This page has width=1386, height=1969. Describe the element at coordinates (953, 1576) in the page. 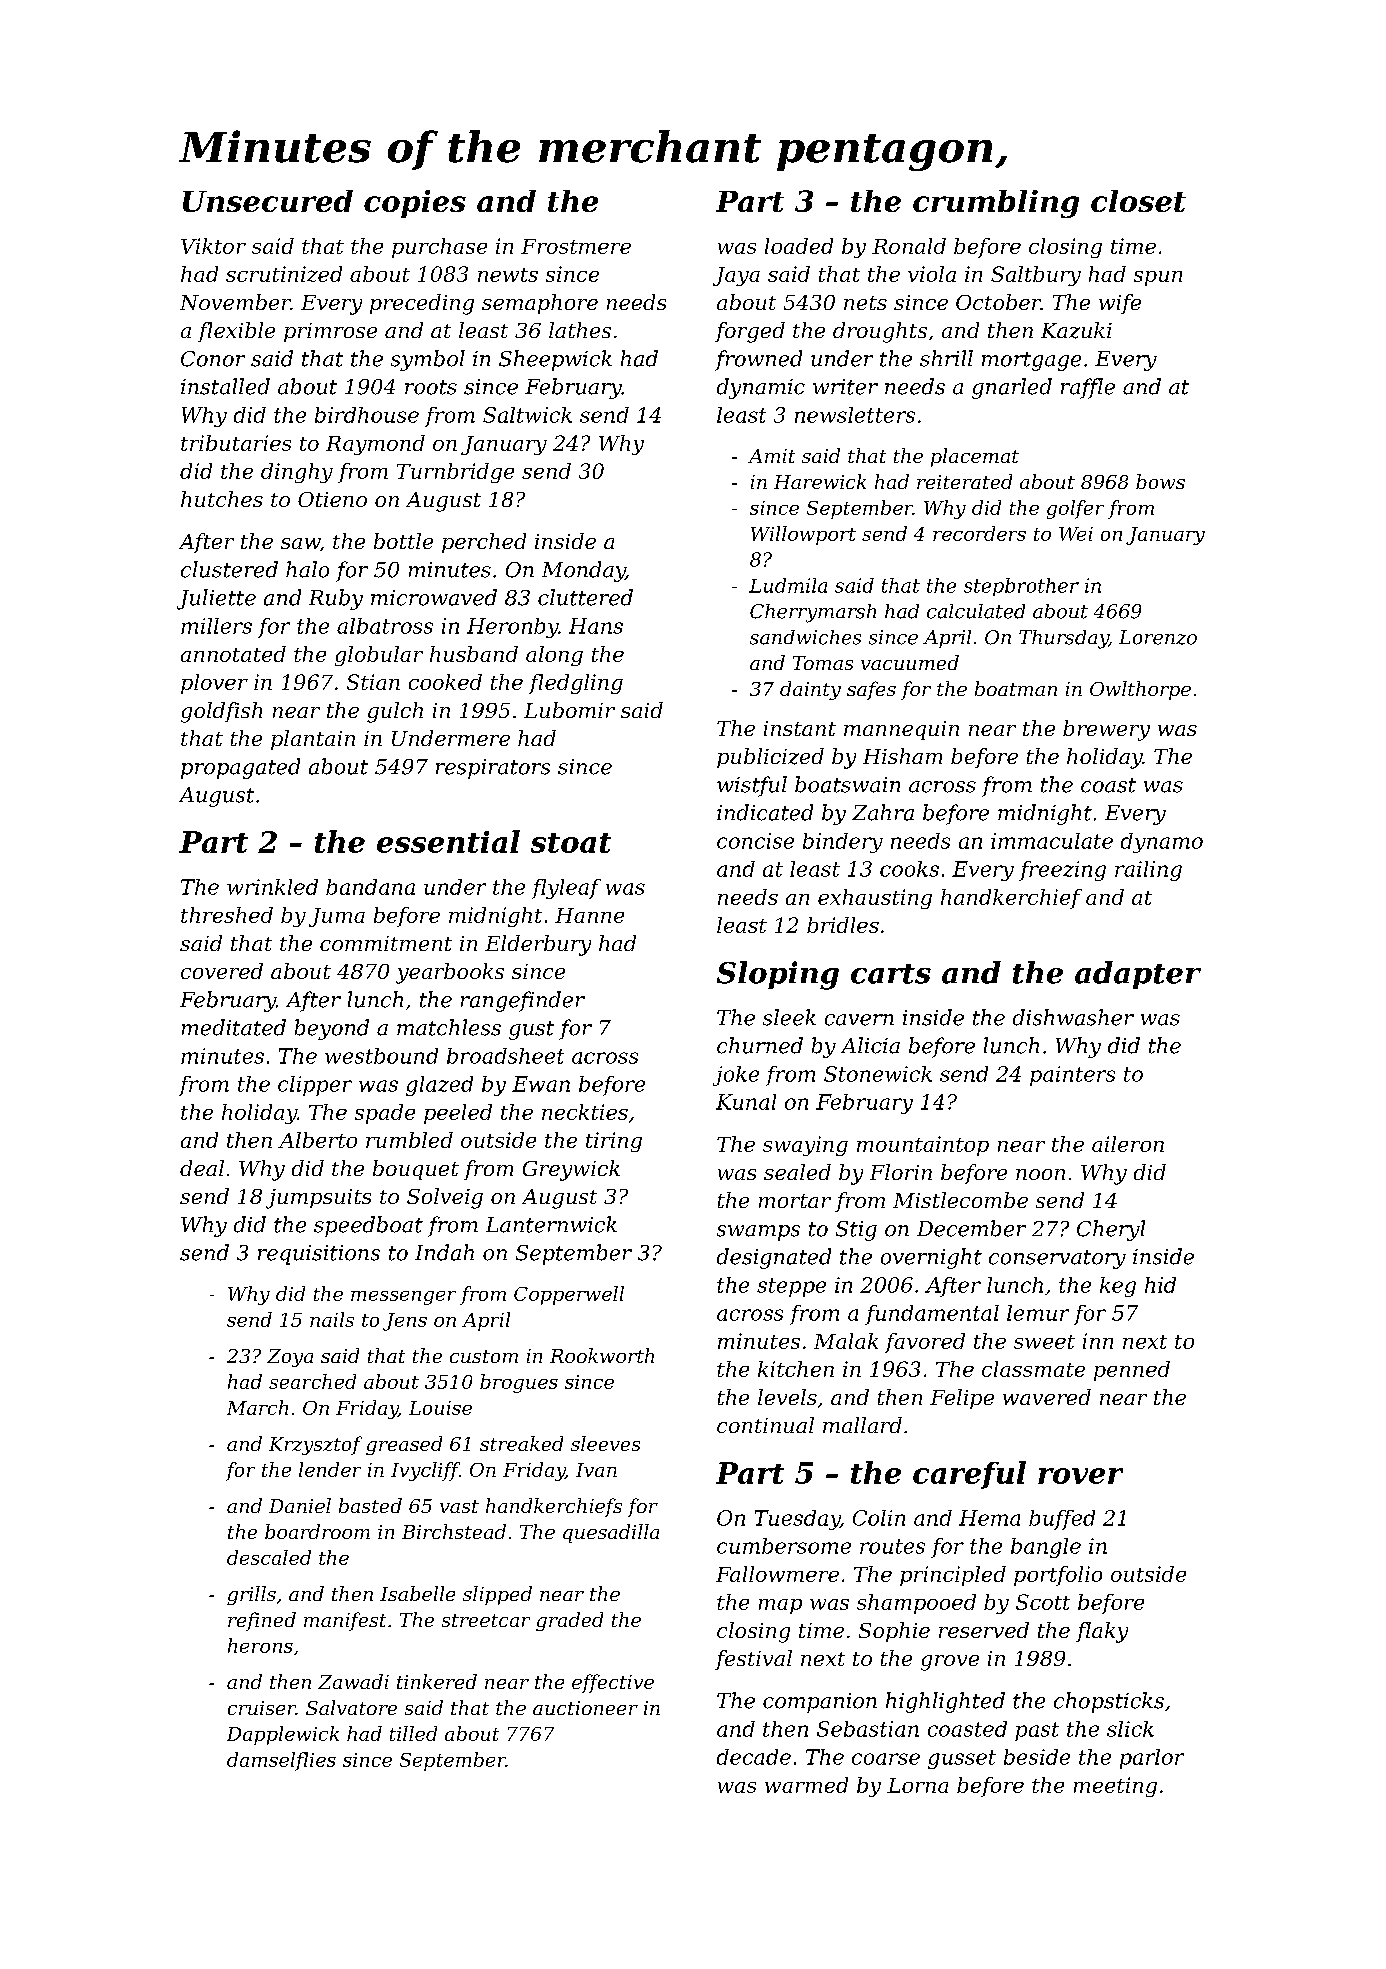

I see `principled` at that location.
